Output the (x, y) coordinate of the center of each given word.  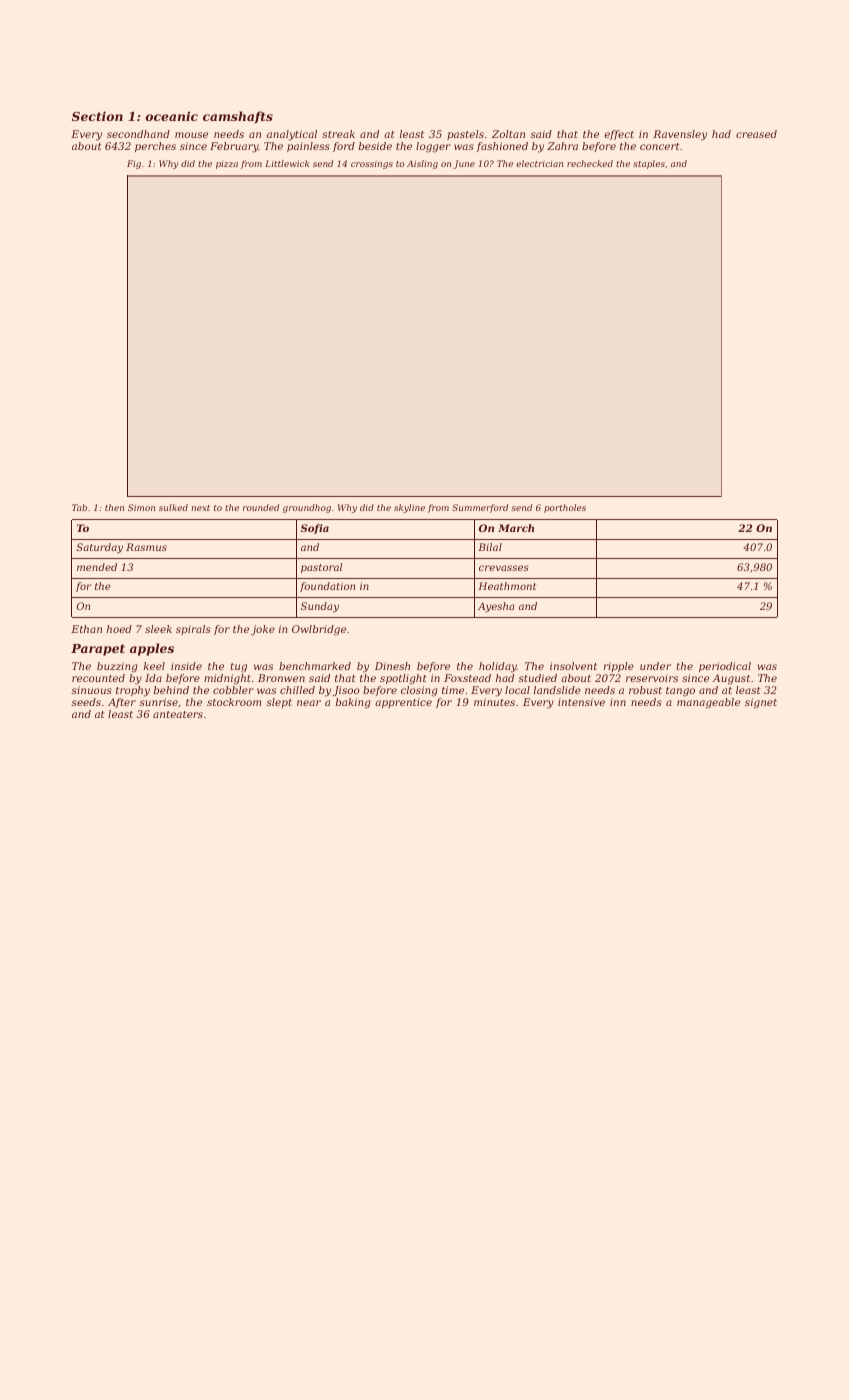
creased (756, 134)
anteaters (178, 714)
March (516, 528)
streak (338, 134)
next (200, 508)
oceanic (171, 116)
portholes (565, 508)
